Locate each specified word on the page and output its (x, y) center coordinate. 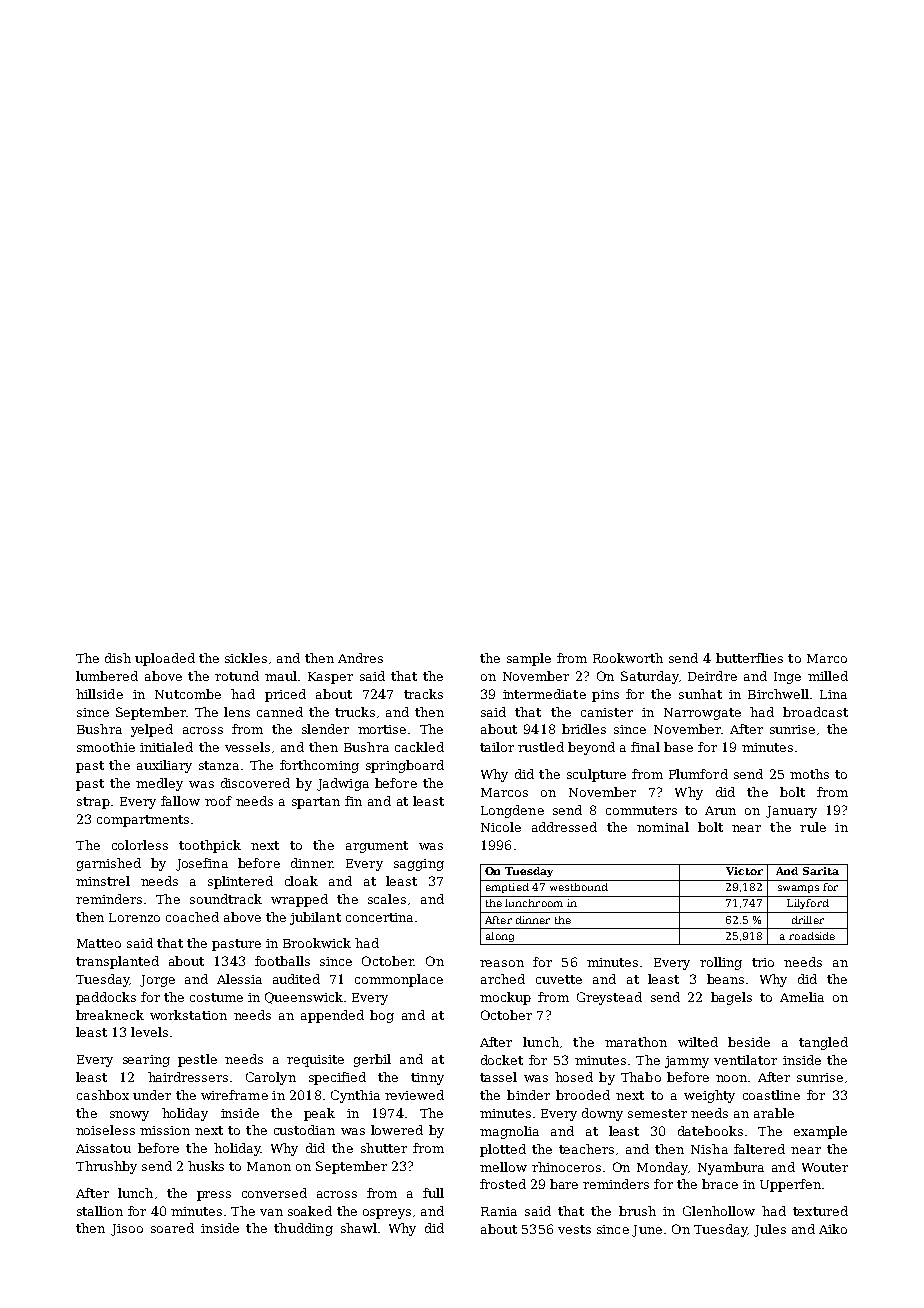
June (647, 1231)
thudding (303, 1229)
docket (502, 1060)
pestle (197, 1060)
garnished (109, 864)
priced (285, 695)
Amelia (802, 997)
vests (574, 1229)
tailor (497, 747)
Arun (720, 810)
